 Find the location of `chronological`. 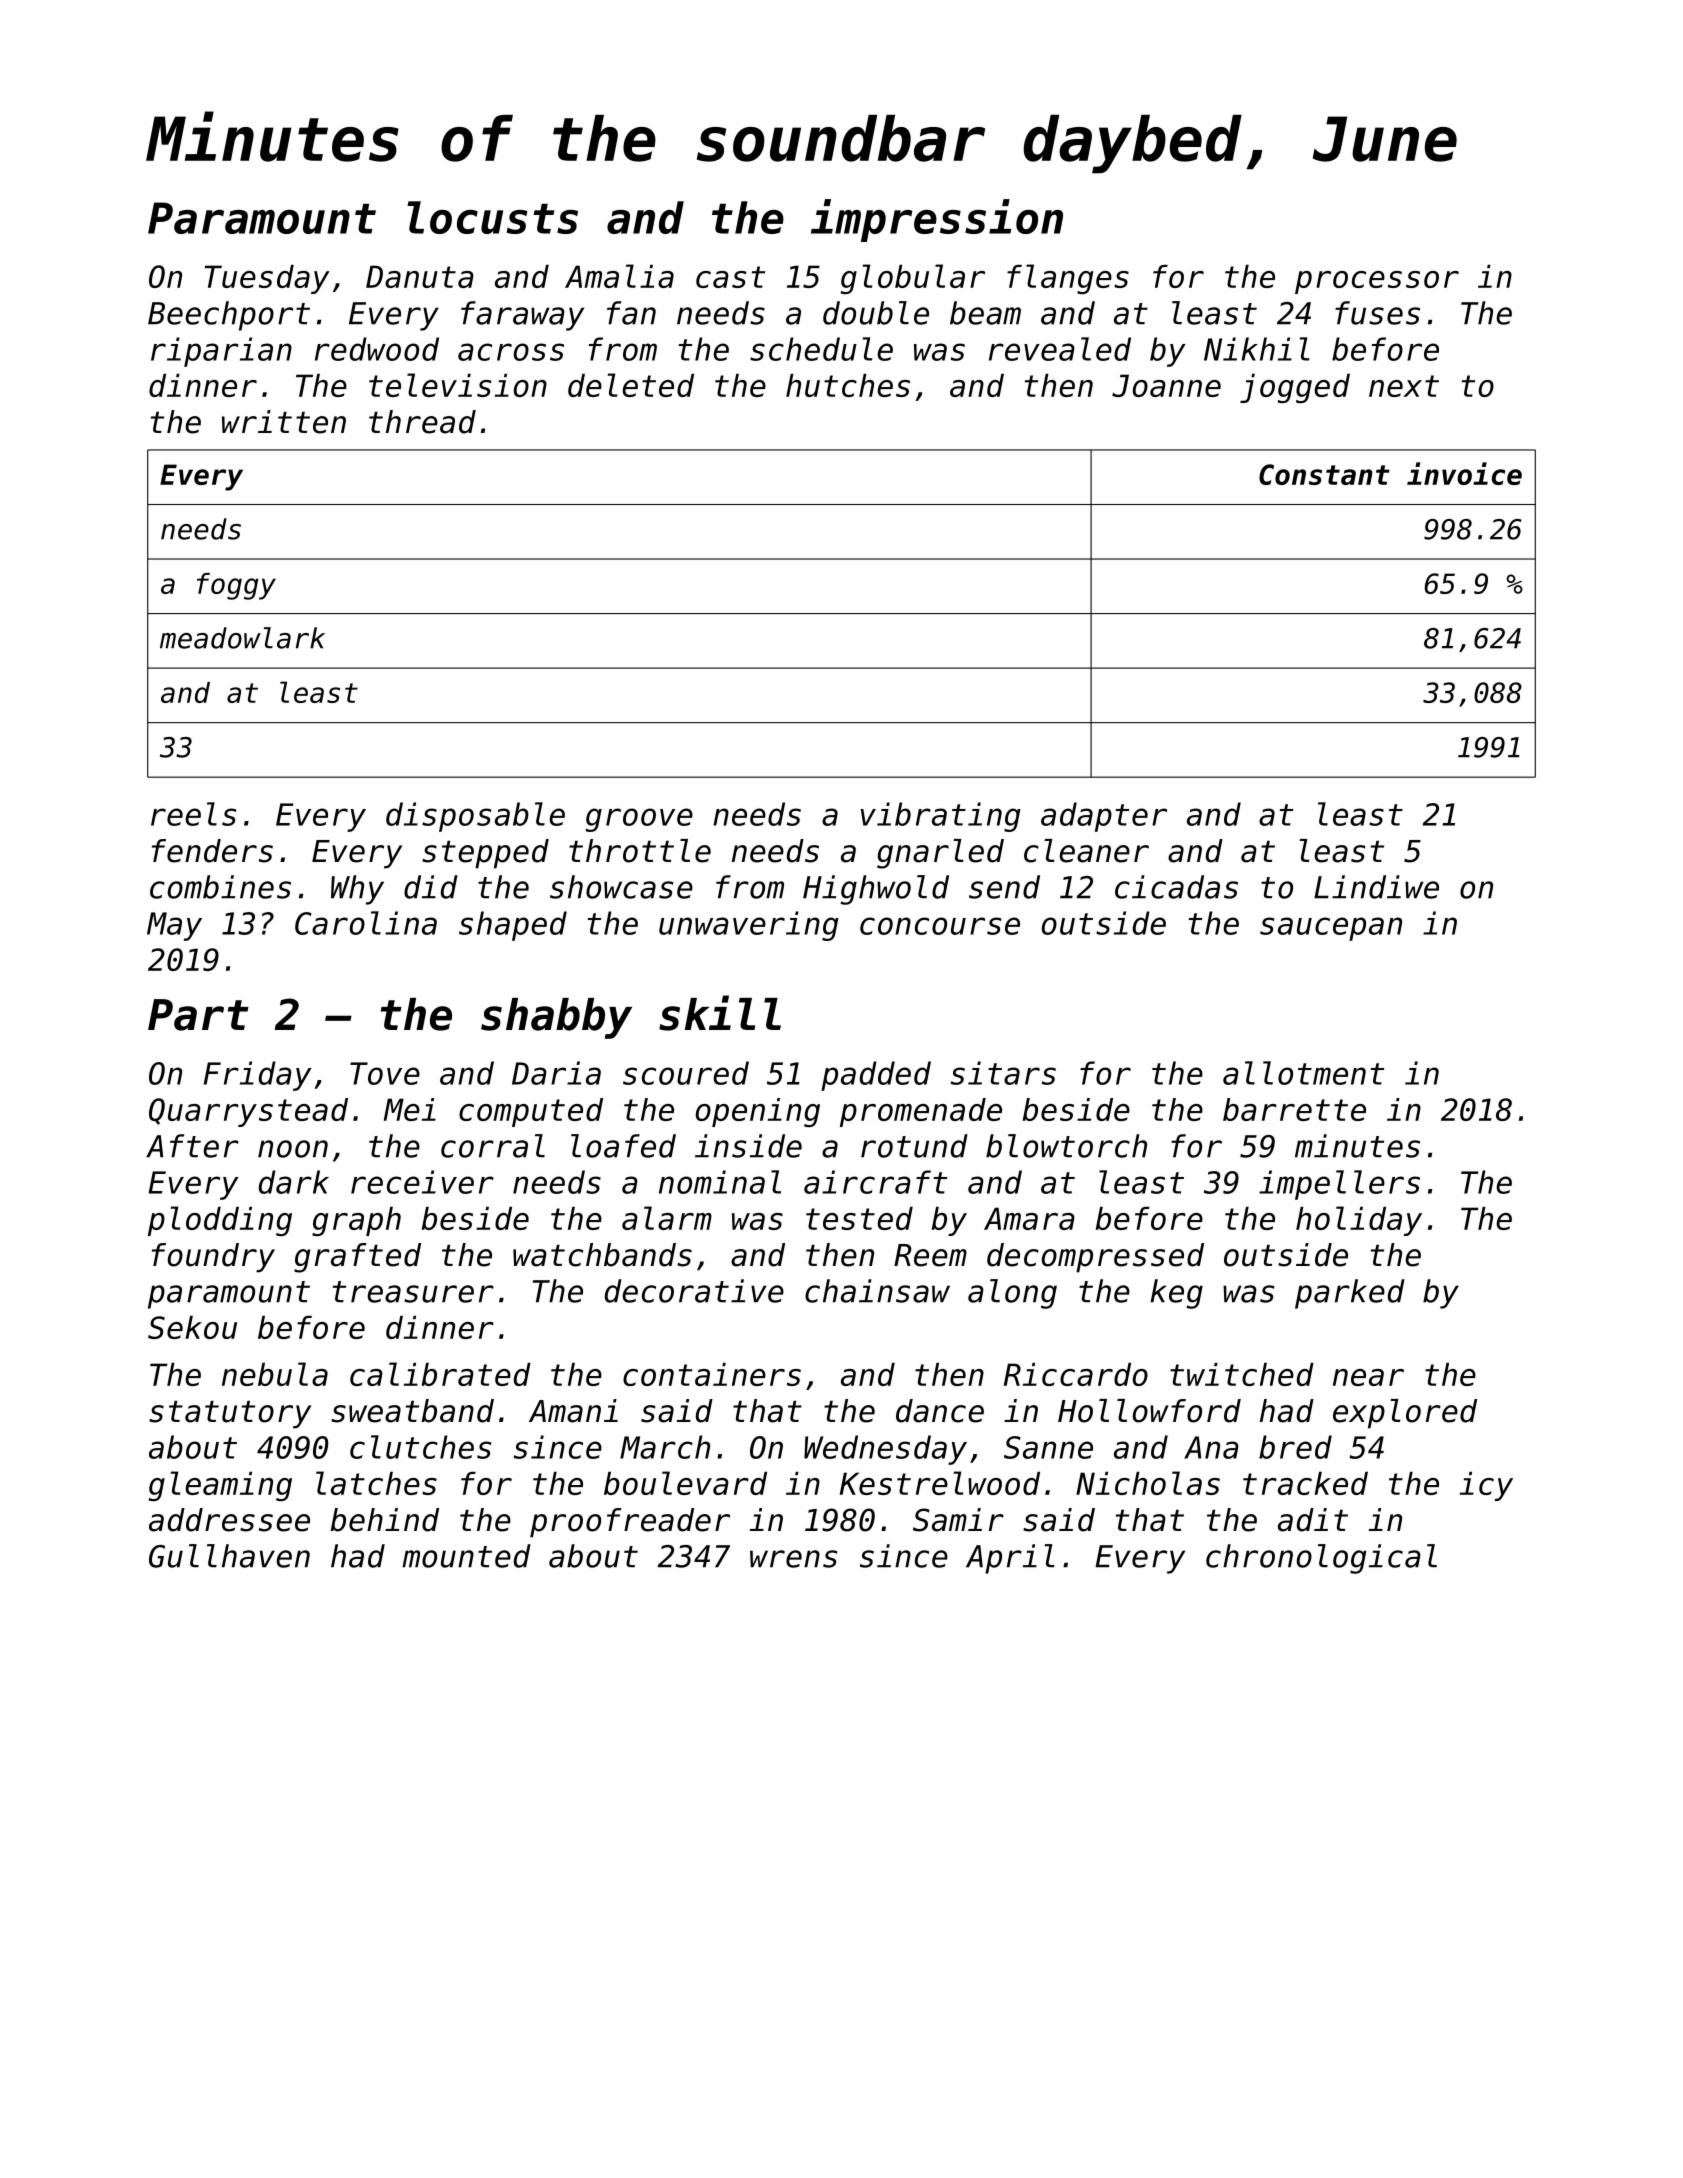

chronological is located at coordinates (1321, 1559).
